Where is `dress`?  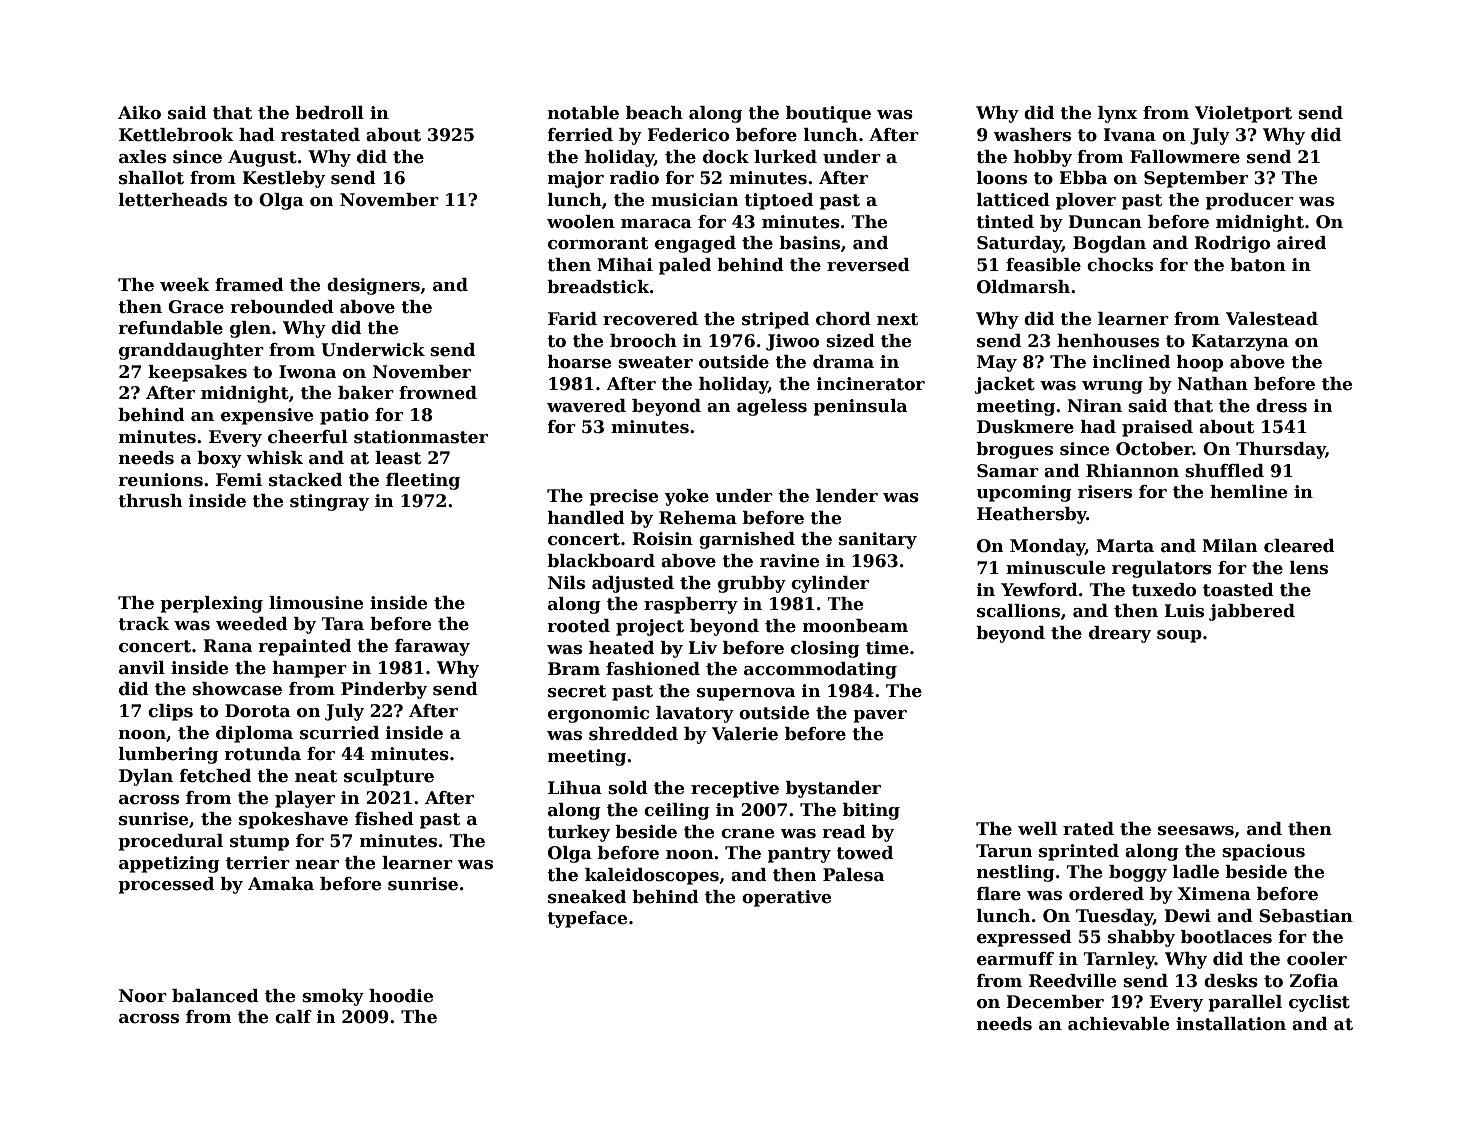
dress is located at coordinates (1281, 406).
